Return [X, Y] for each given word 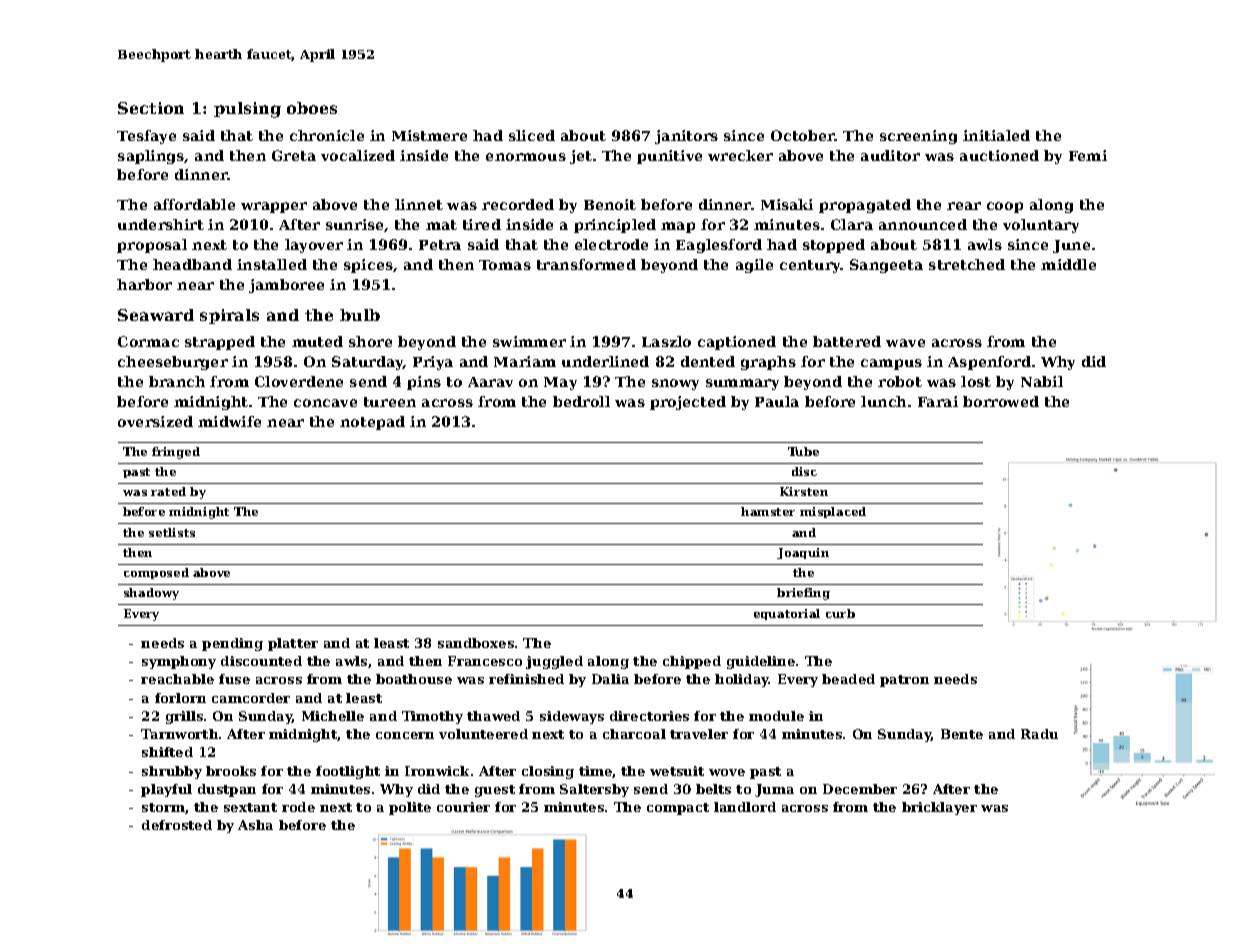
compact [678, 809]
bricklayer [939, 808]
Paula [777, 401]
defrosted [177, 825]
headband [192, 264]
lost [976, 381]
